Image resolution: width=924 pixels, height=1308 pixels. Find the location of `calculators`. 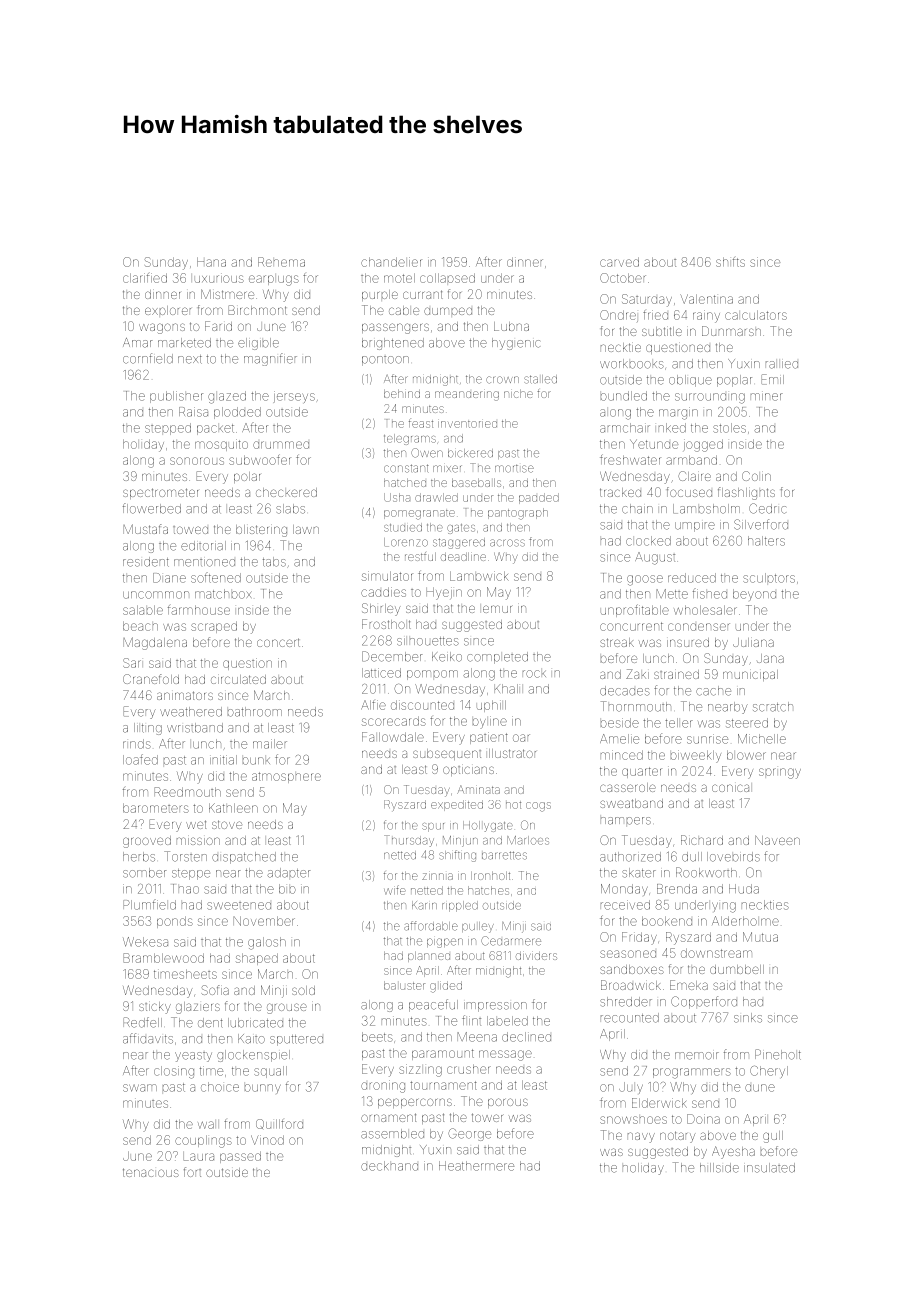

calculators is located at coordinates (756, 315).
